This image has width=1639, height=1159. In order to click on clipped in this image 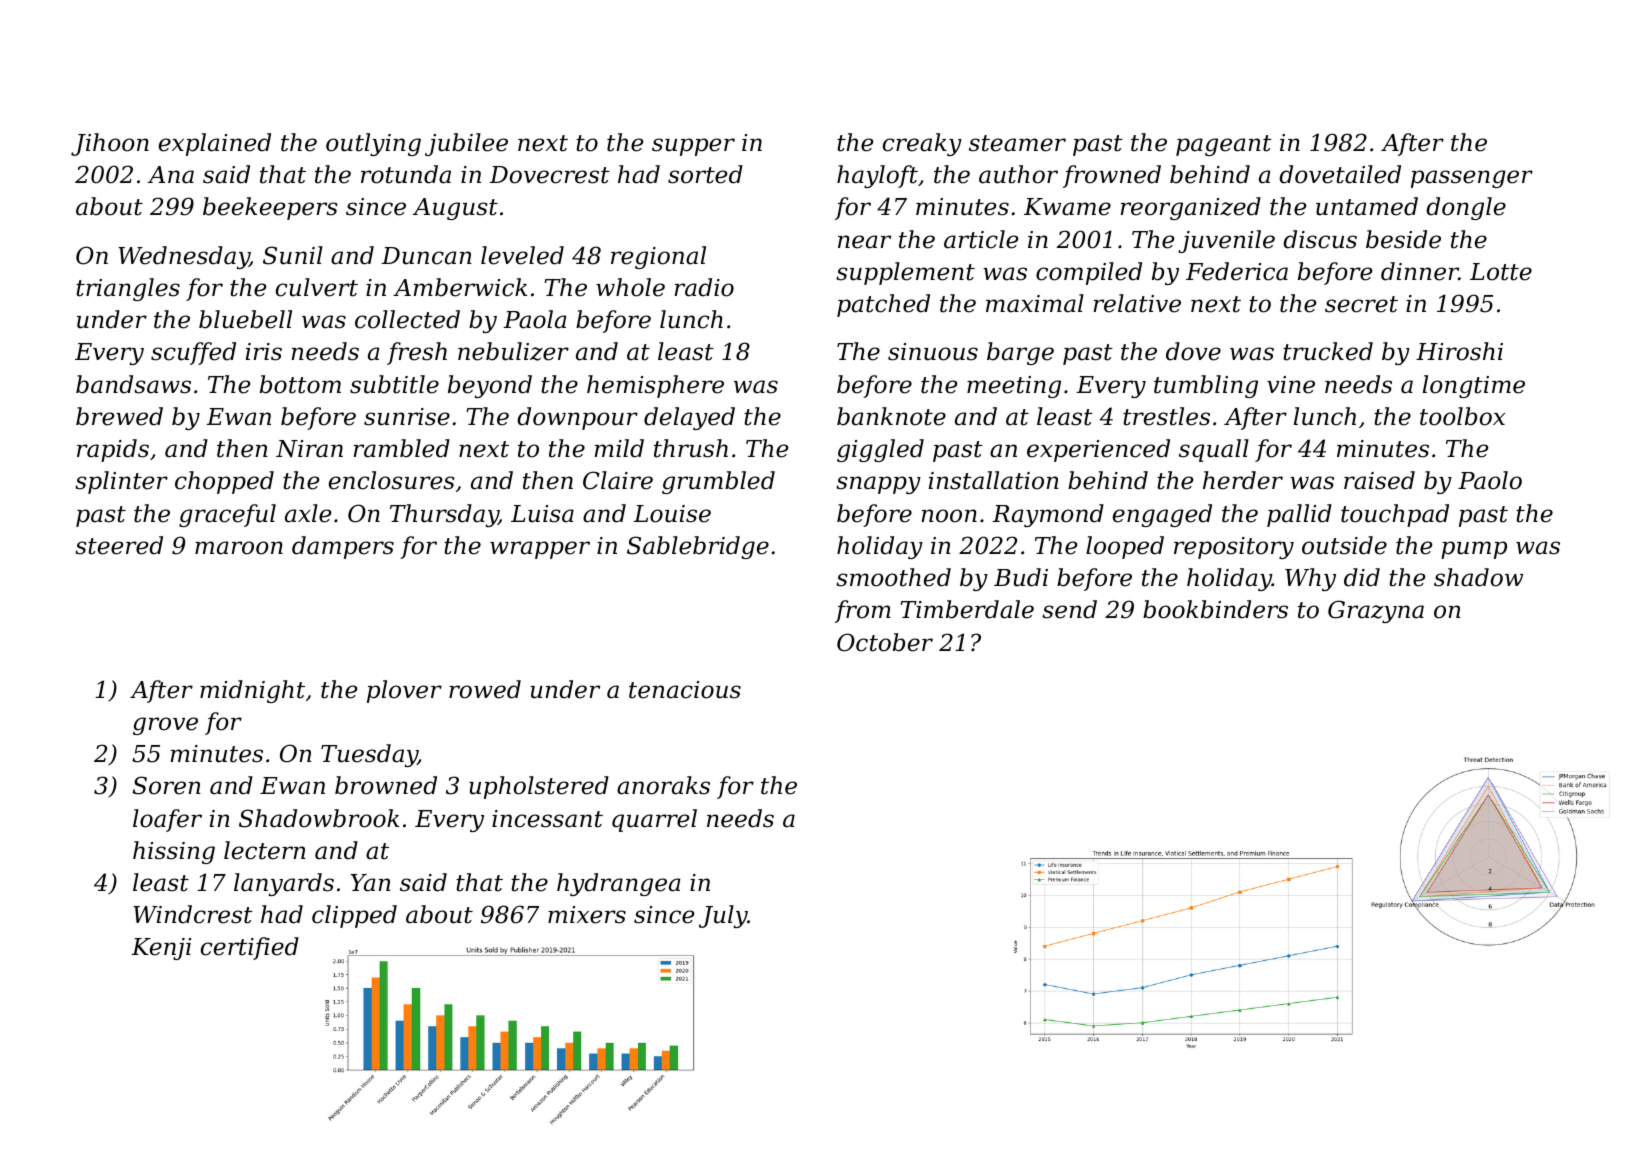, I will do `click(354, 916)`.
